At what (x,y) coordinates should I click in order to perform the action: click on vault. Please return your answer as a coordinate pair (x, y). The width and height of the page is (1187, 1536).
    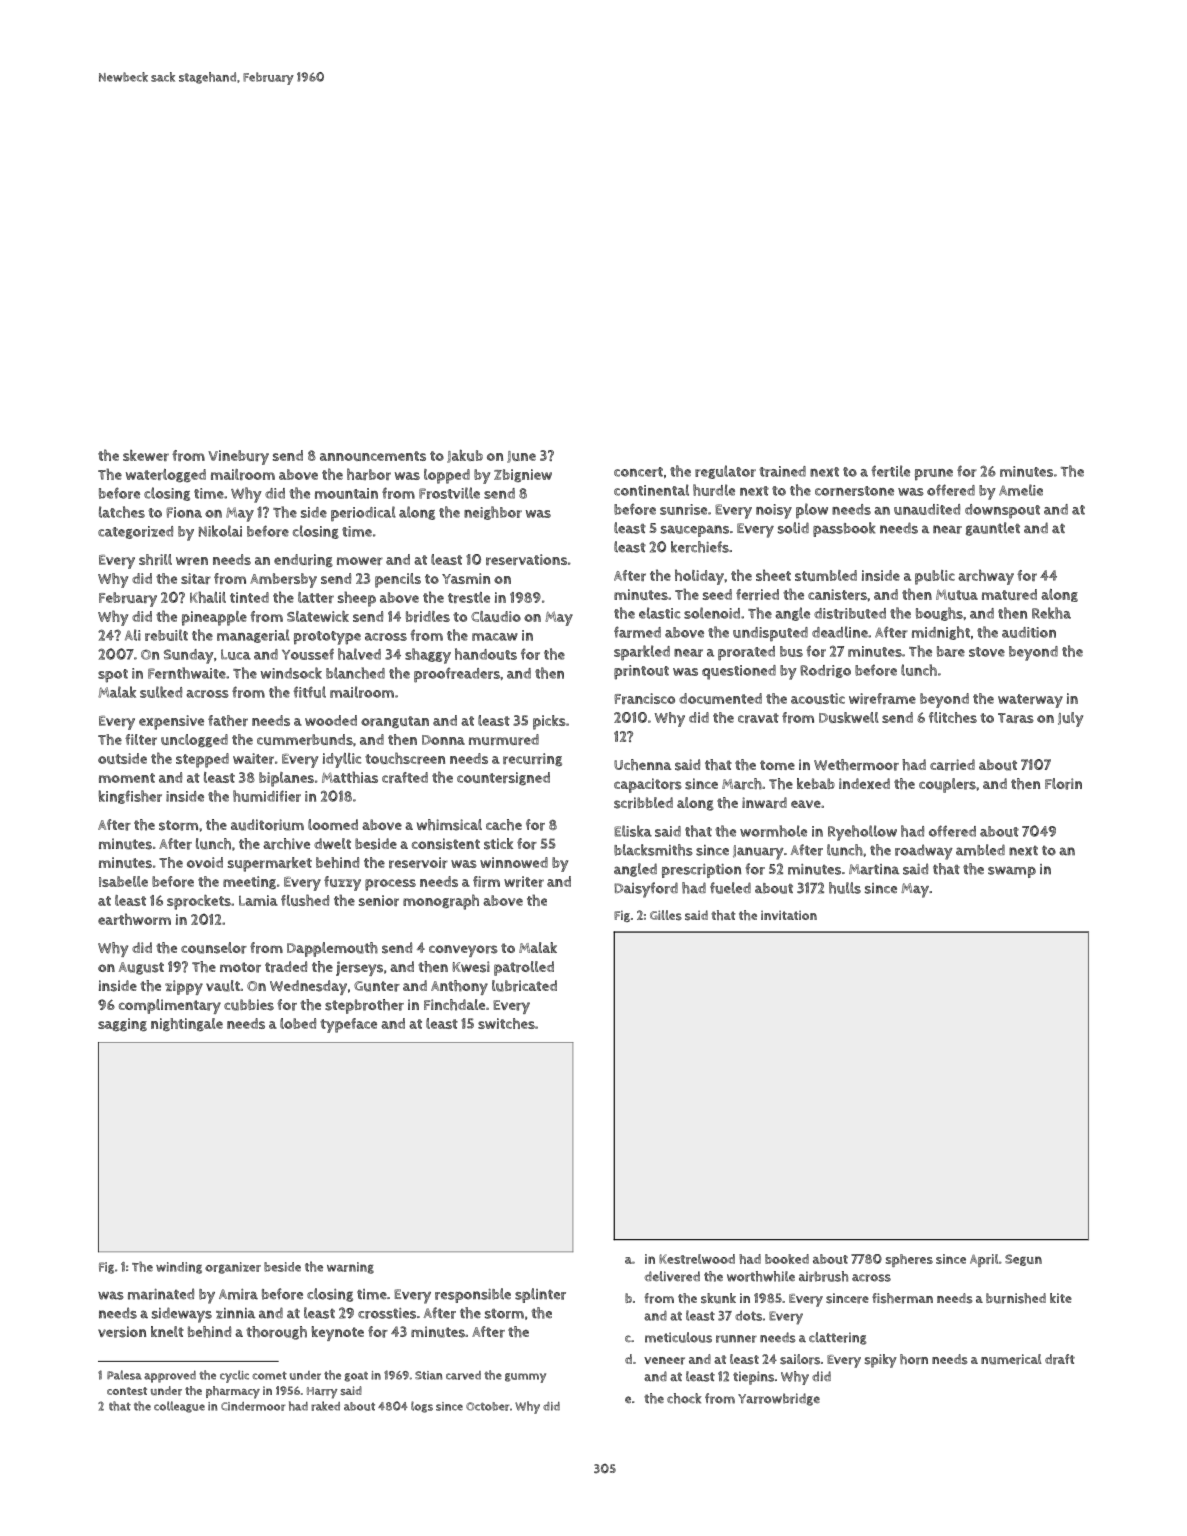
    Looking at the image, I should click on (223, 986).
